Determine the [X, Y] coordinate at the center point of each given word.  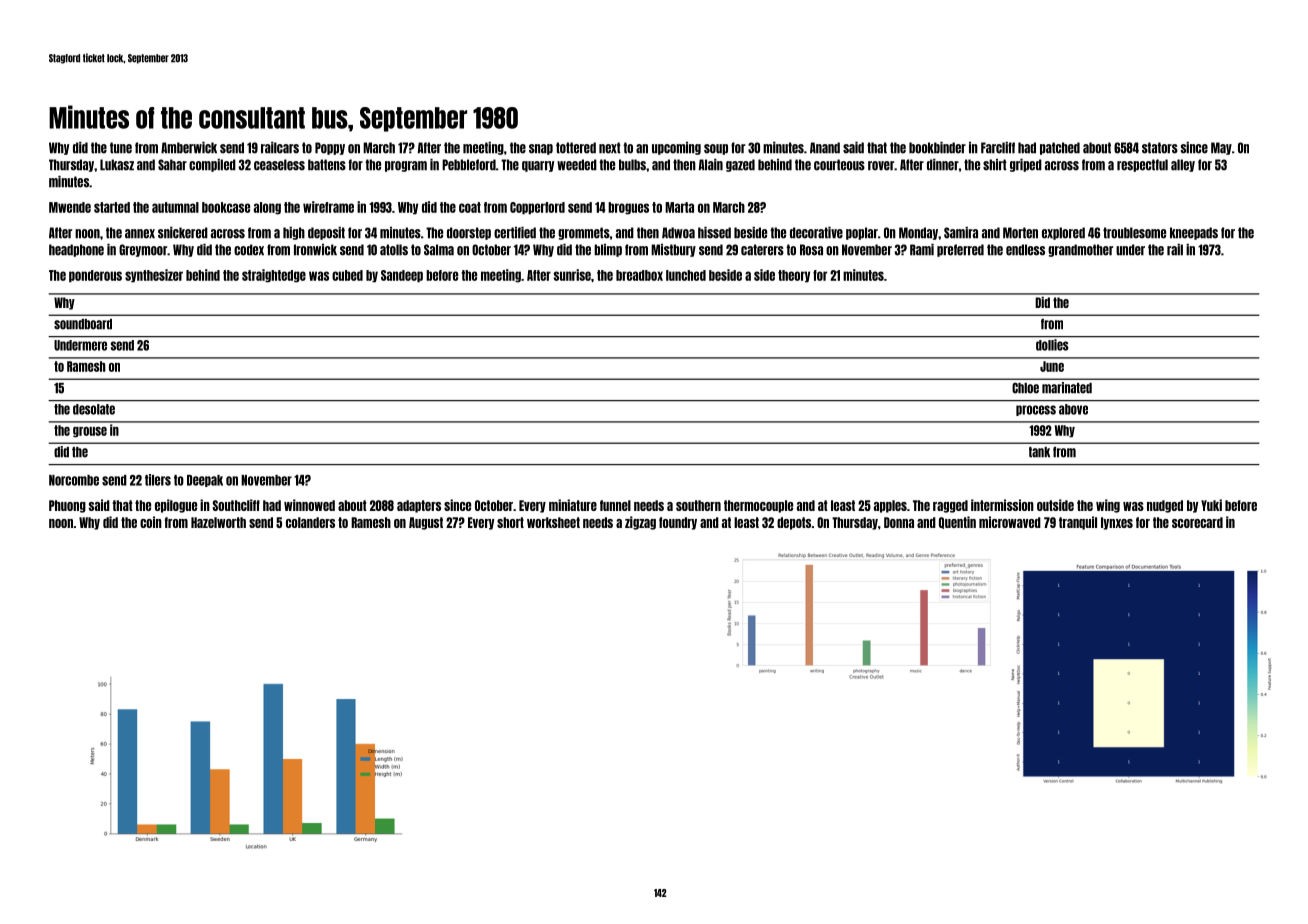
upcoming [676, 148]
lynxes [1117, 523]
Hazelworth [218, 522]
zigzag [640, 523]
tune [121, 148]
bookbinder [937, 148]
